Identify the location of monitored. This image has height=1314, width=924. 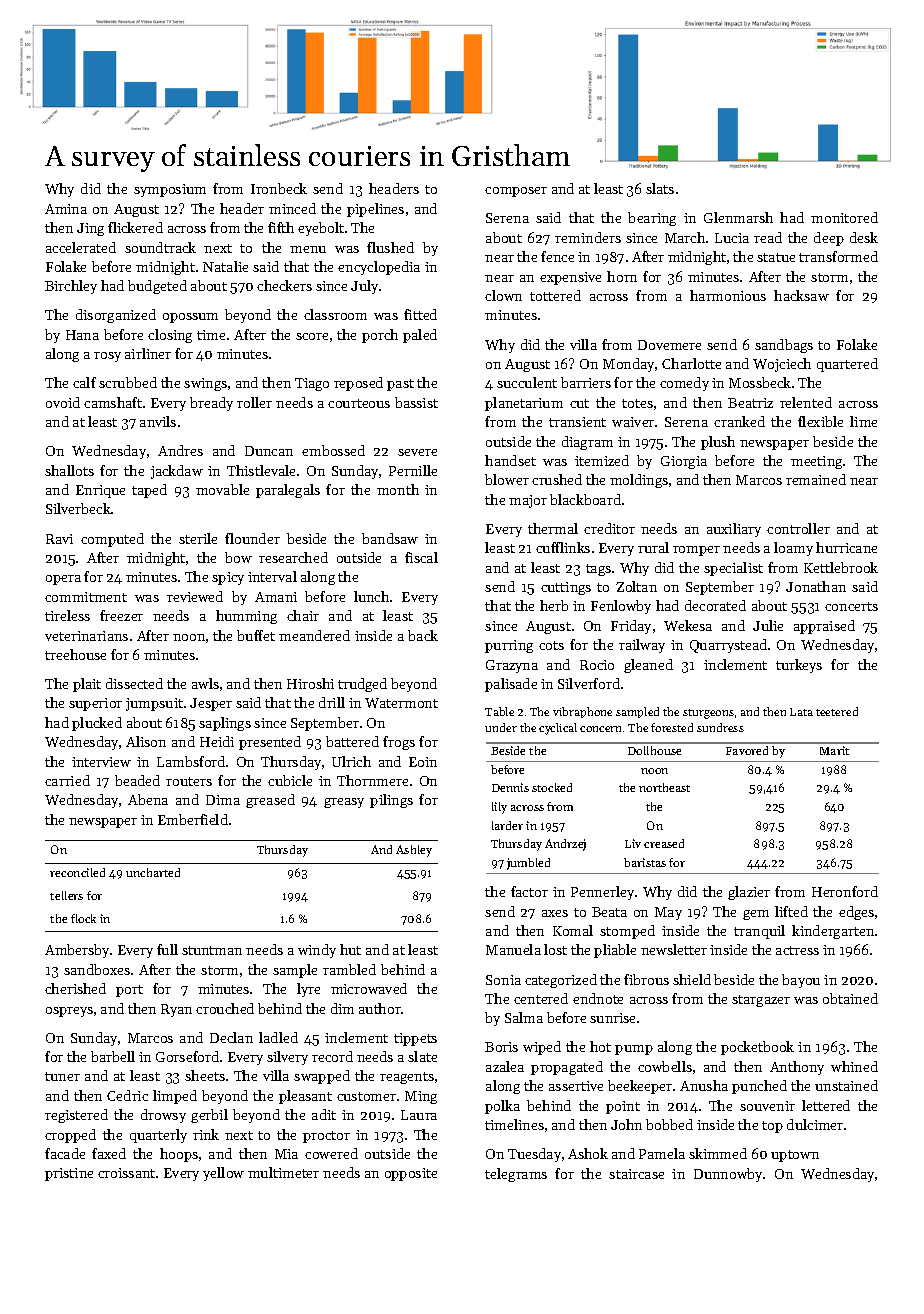
(844, 217).
